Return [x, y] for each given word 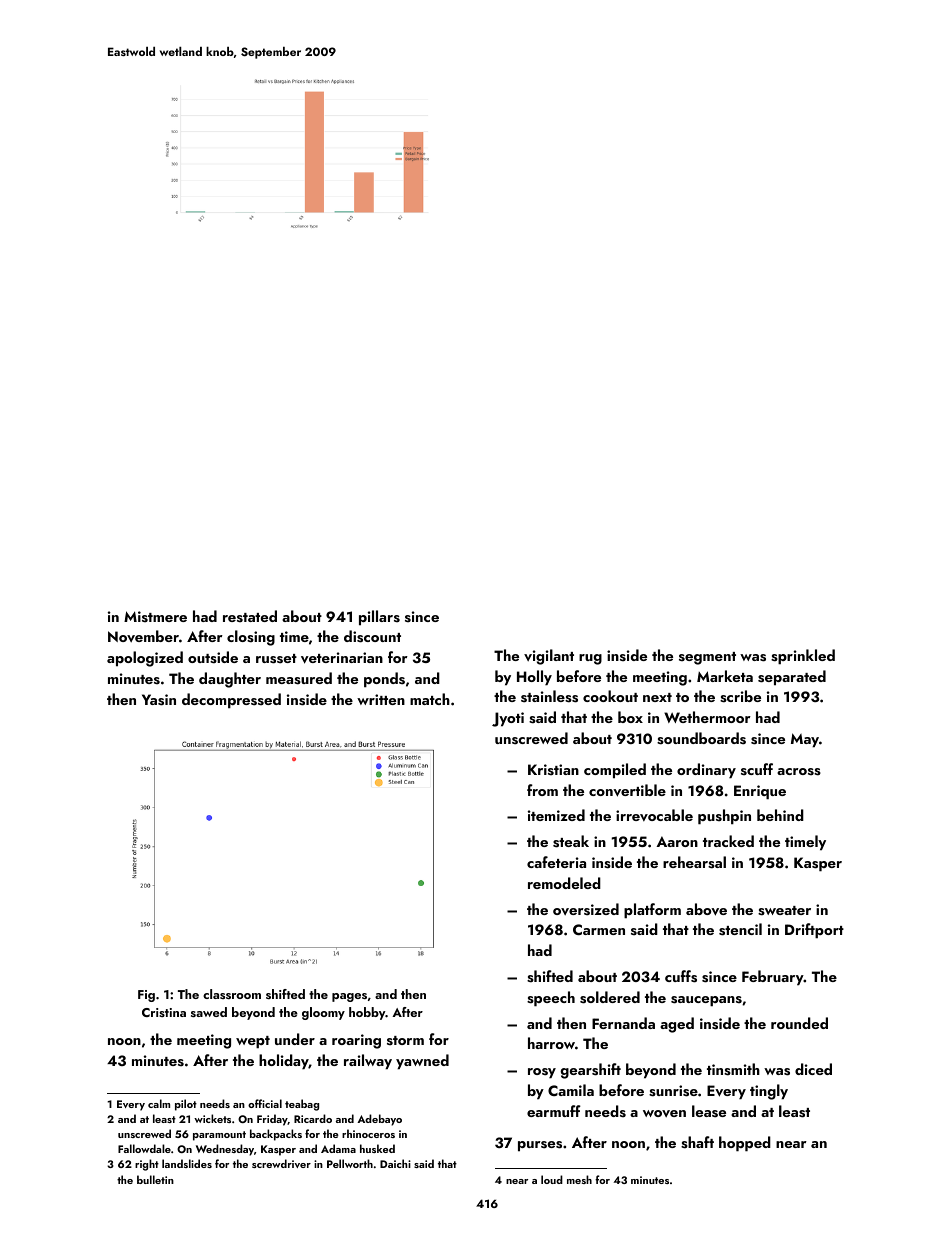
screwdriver [281, 1163]
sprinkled [803, 657]
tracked [728, 841]
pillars [379, 618]
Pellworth [350, 1163]
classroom [232, 994]
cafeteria [556, 862]
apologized [145, 659]
